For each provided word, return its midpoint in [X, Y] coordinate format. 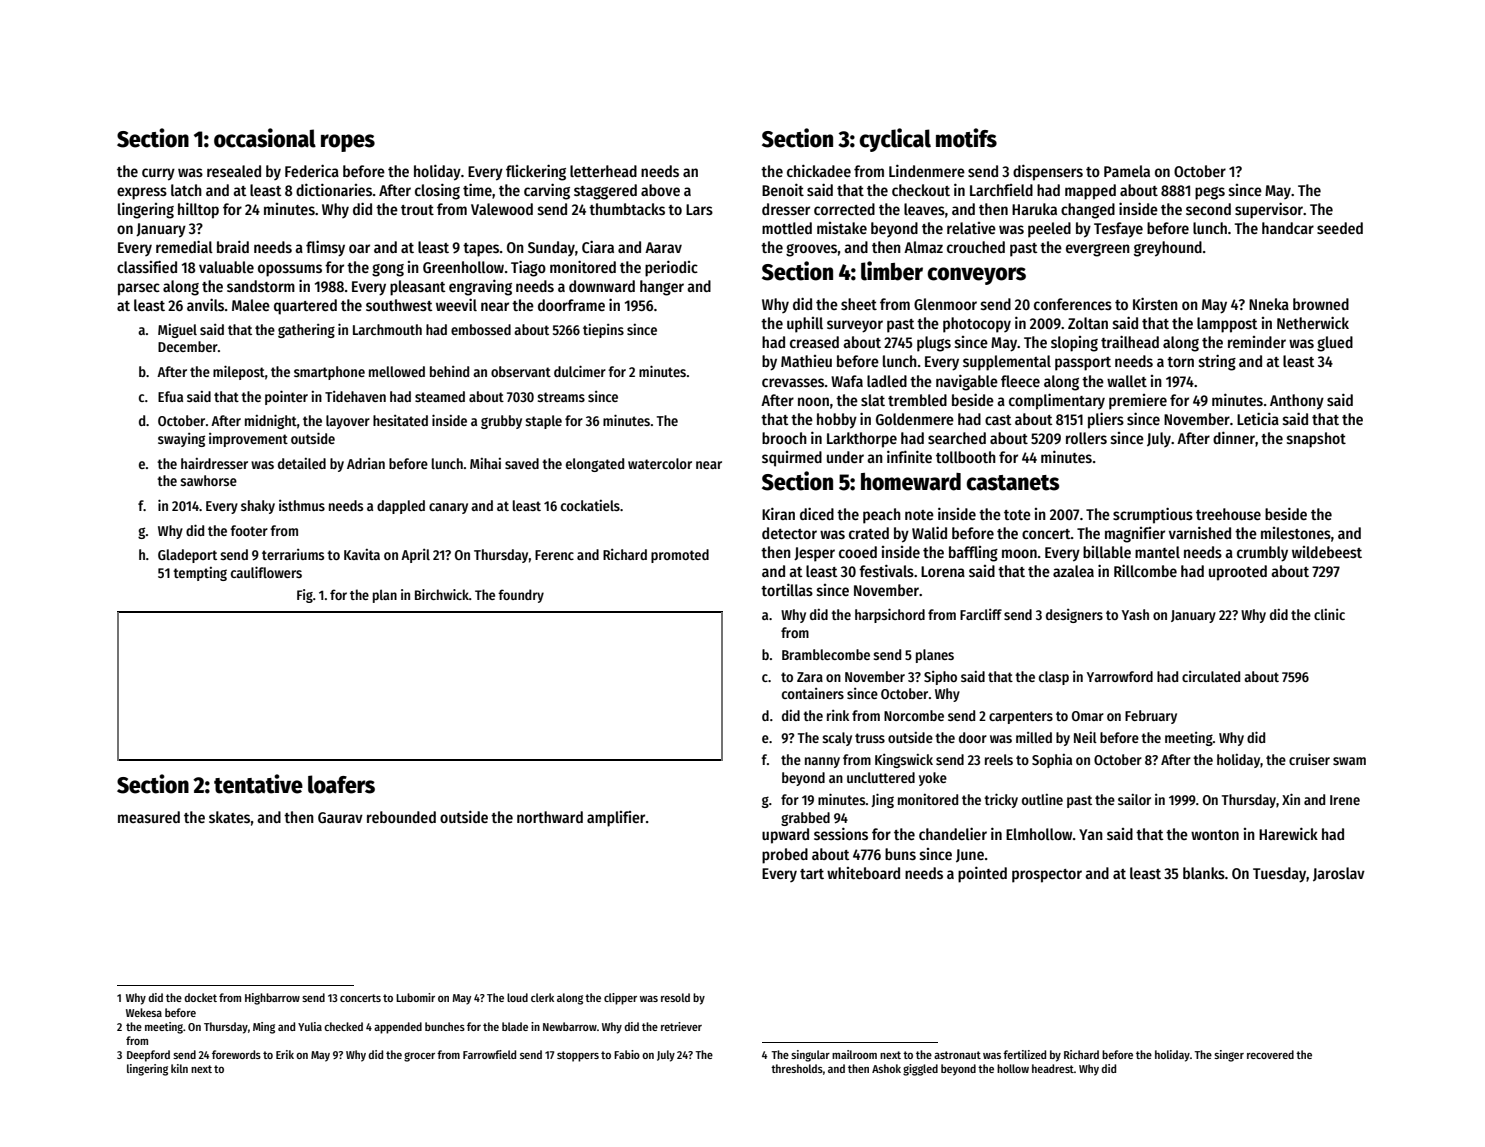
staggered [605, 192]
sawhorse [208, 480]
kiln [179, 1068]
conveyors [977, 276]
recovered [1270, 1054]
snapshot [1316, 440]
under [845, 457]
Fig [305, 596]
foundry [521, 596]
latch [186, 190]
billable [1107, 552]
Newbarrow [570, 1026]
